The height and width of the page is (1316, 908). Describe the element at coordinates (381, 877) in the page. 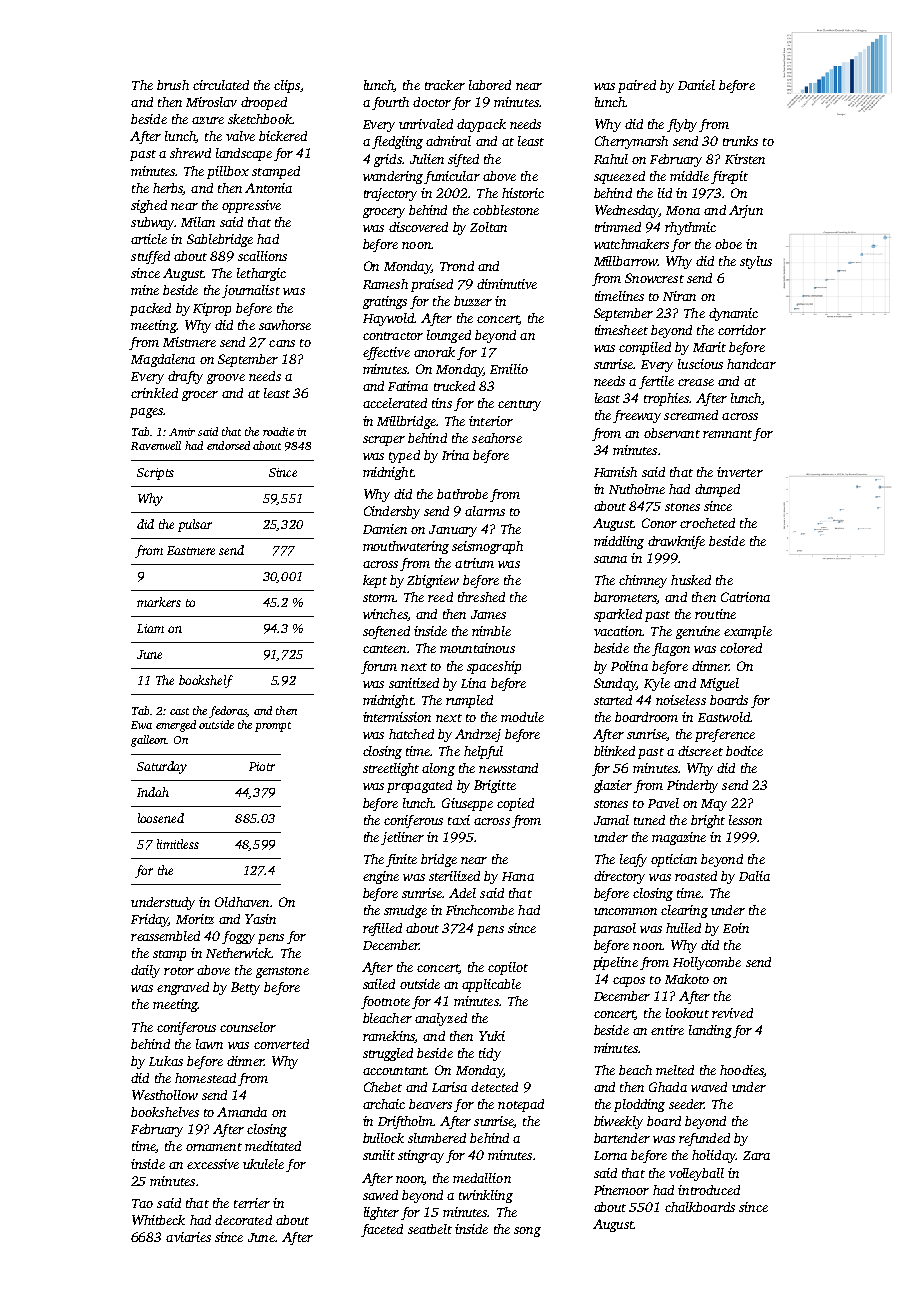

I see `engine` at that location.
